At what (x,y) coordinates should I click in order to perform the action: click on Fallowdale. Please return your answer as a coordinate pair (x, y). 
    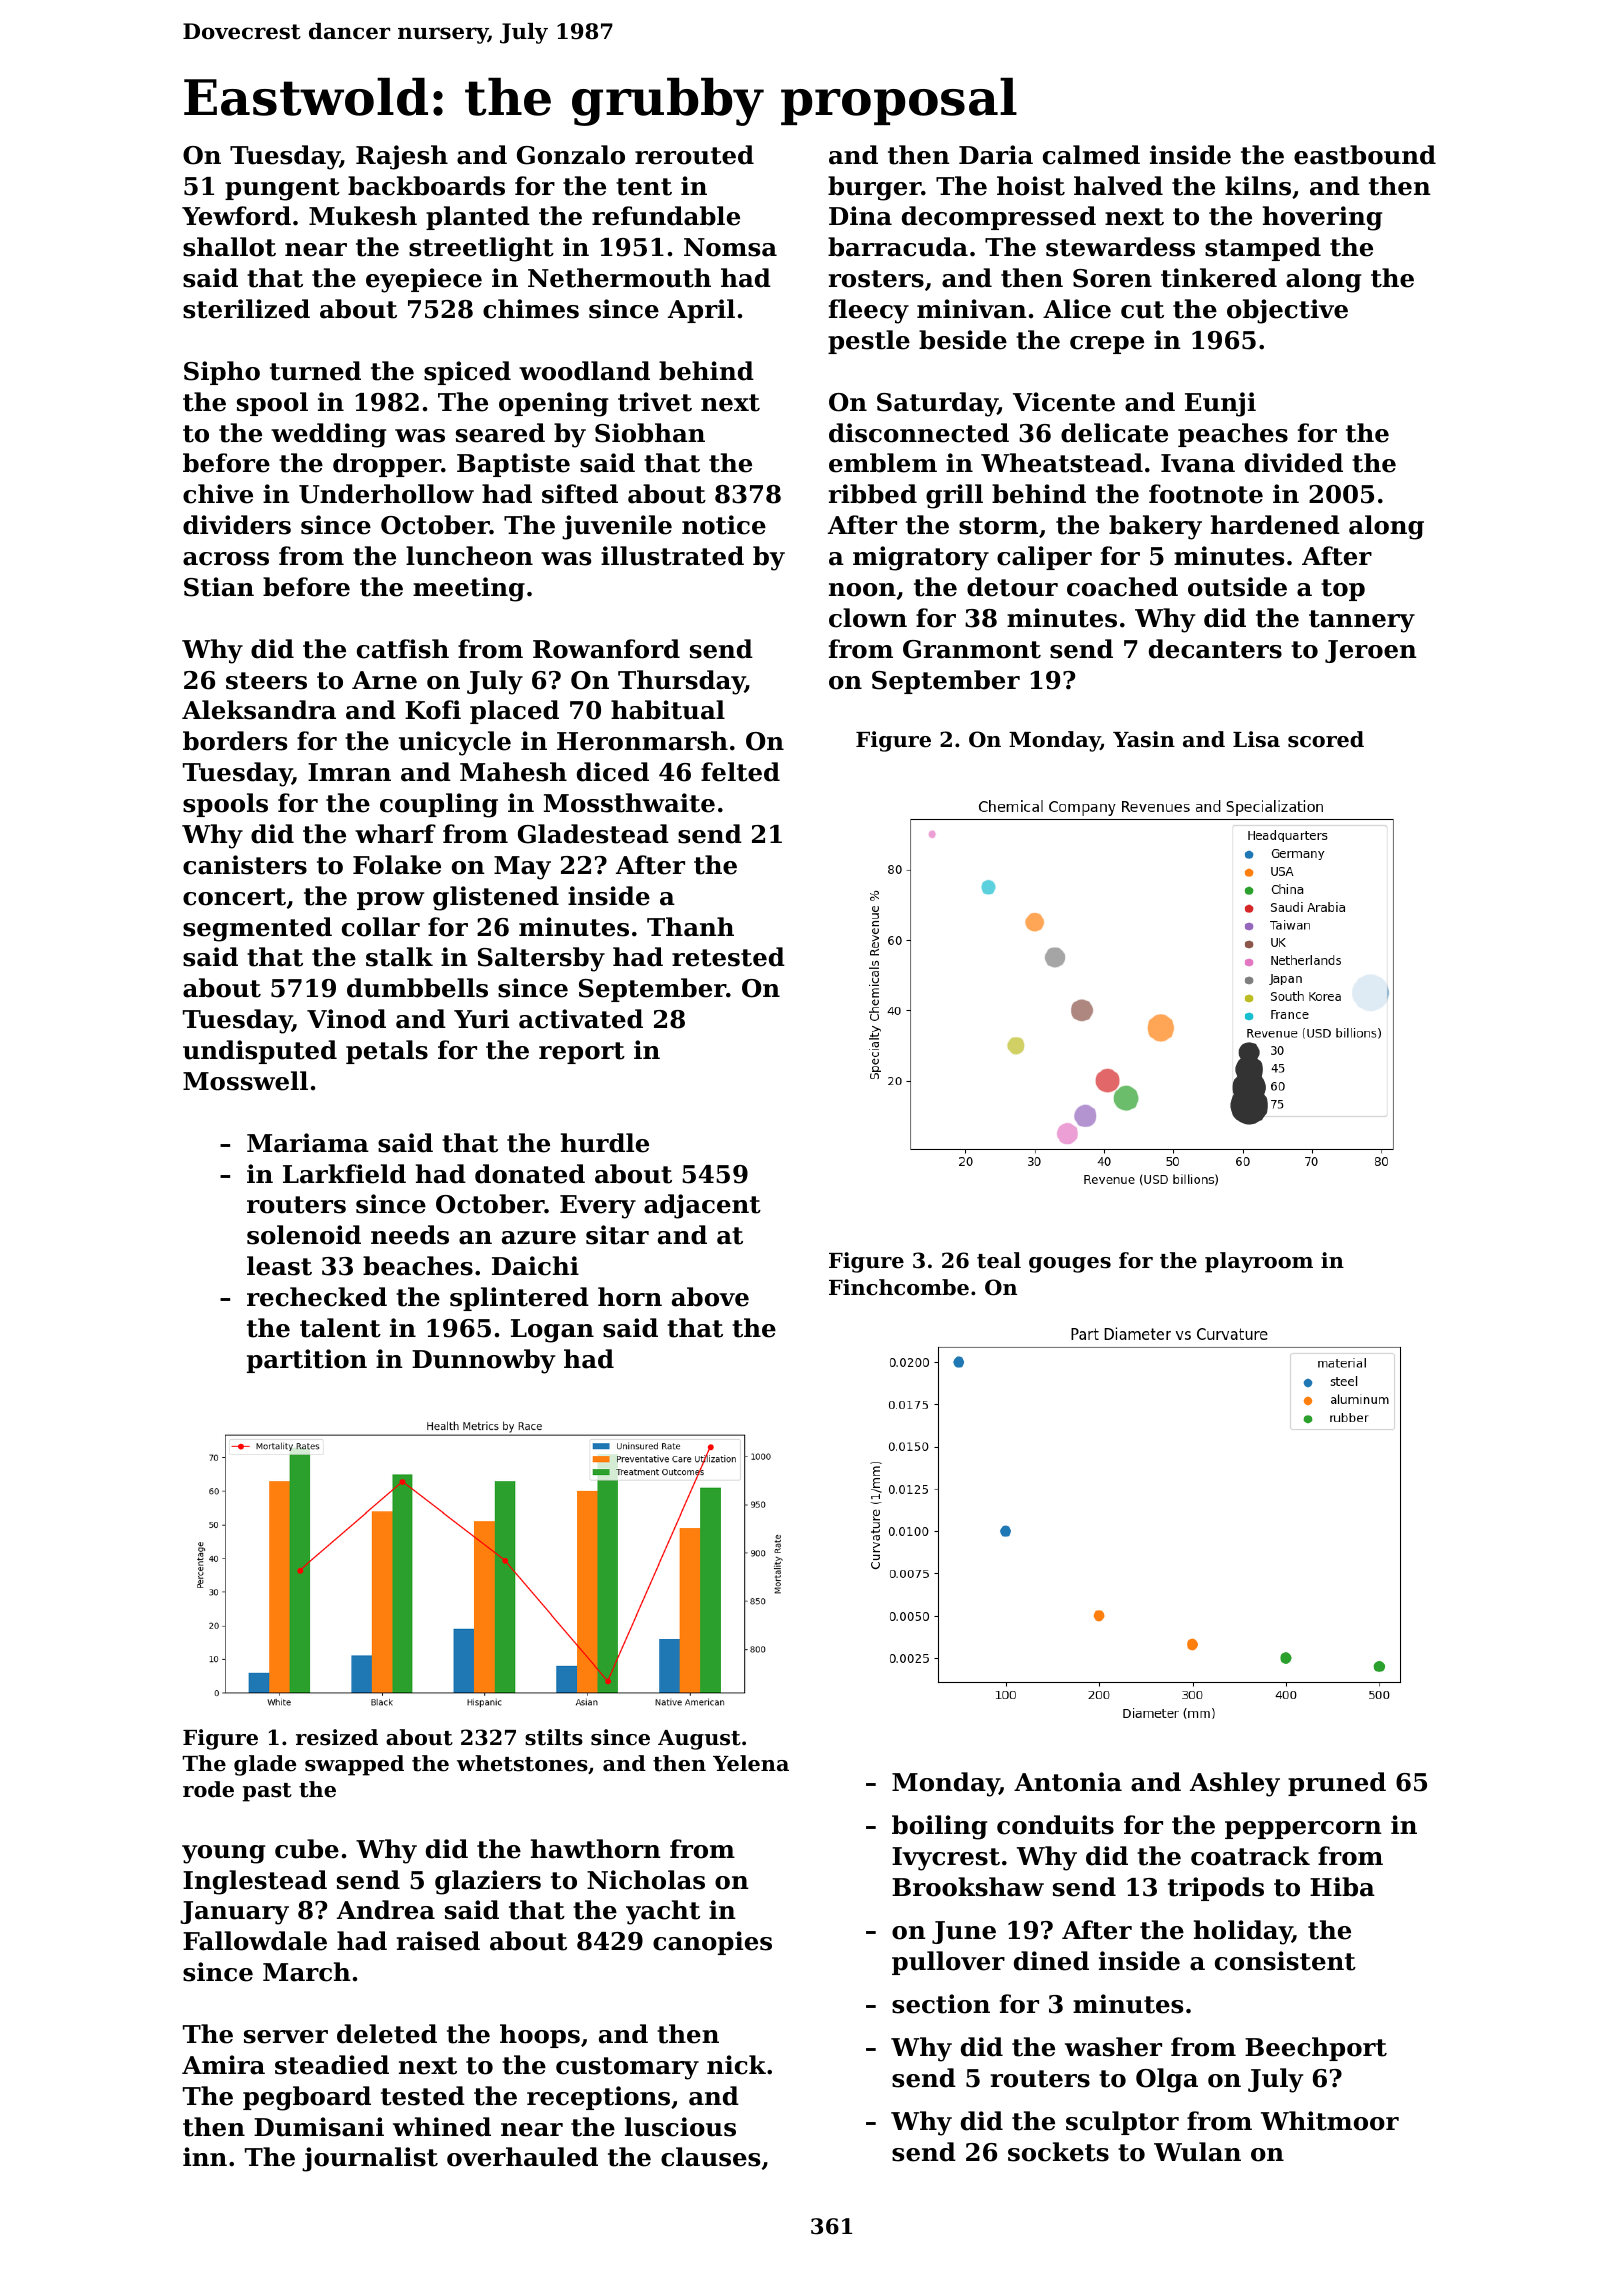
    Looking at the image, I should click on (255, 1941).
